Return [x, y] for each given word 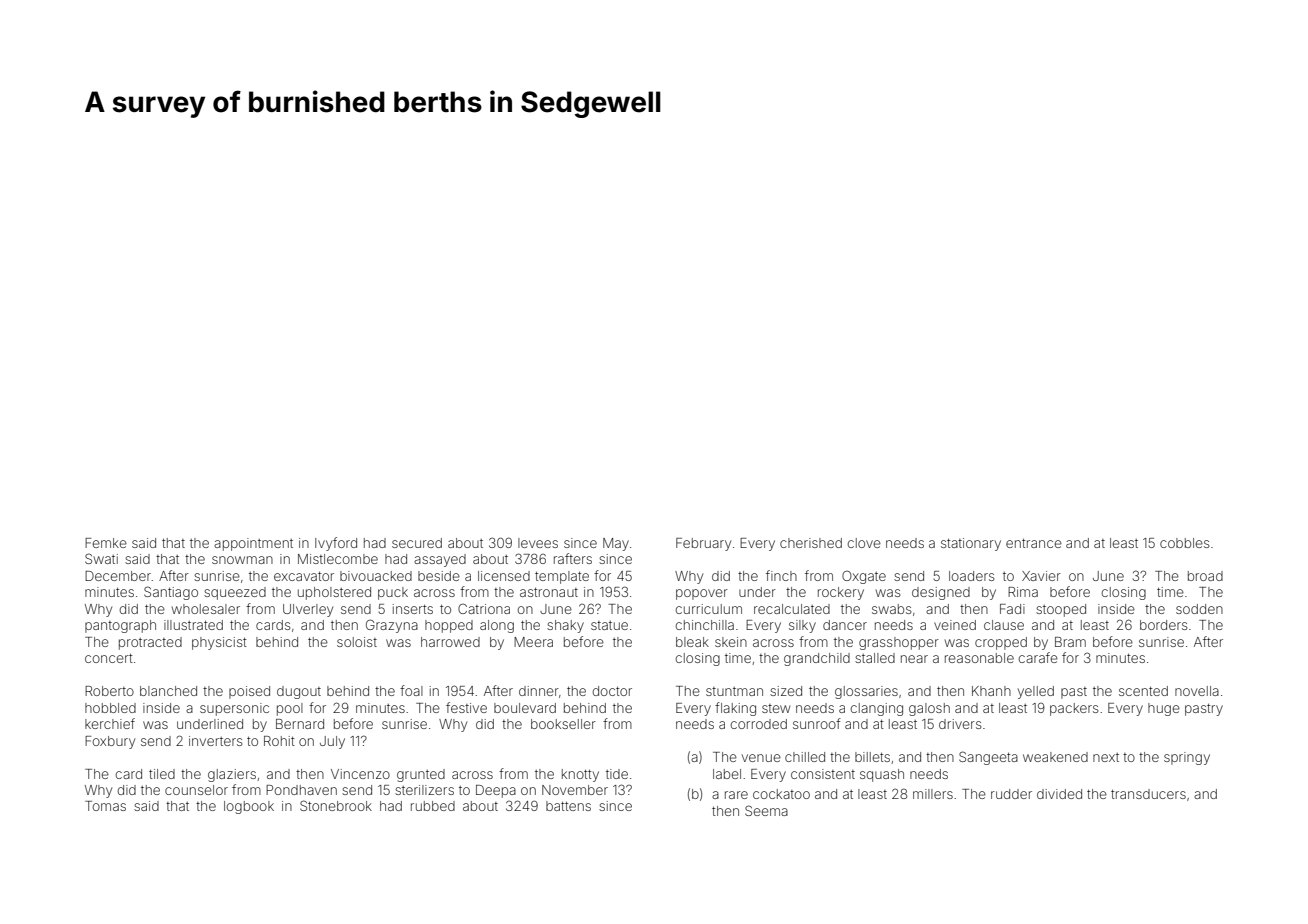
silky [802, 626]
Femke [106, 543]
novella [1197, 691]
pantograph [120, 626]
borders [1163, 625]
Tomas [105, 806]
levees [538, 543]
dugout [299, 692]
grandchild [817, 659]
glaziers [232, 775]
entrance [1034, 543]
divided [1059, 794]
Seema [766, 810]
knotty [580, 775]
